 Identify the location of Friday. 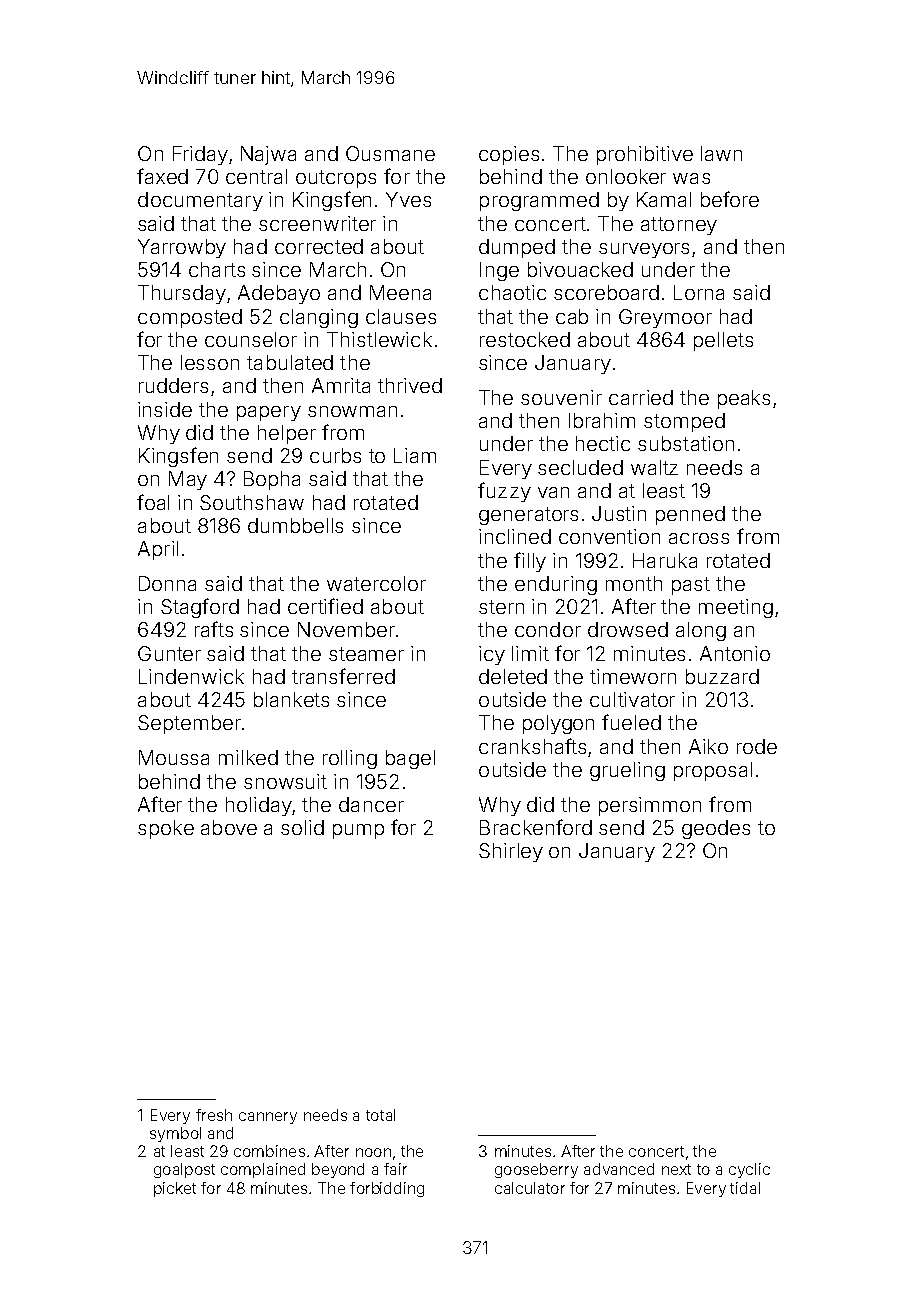
(200, 155).
